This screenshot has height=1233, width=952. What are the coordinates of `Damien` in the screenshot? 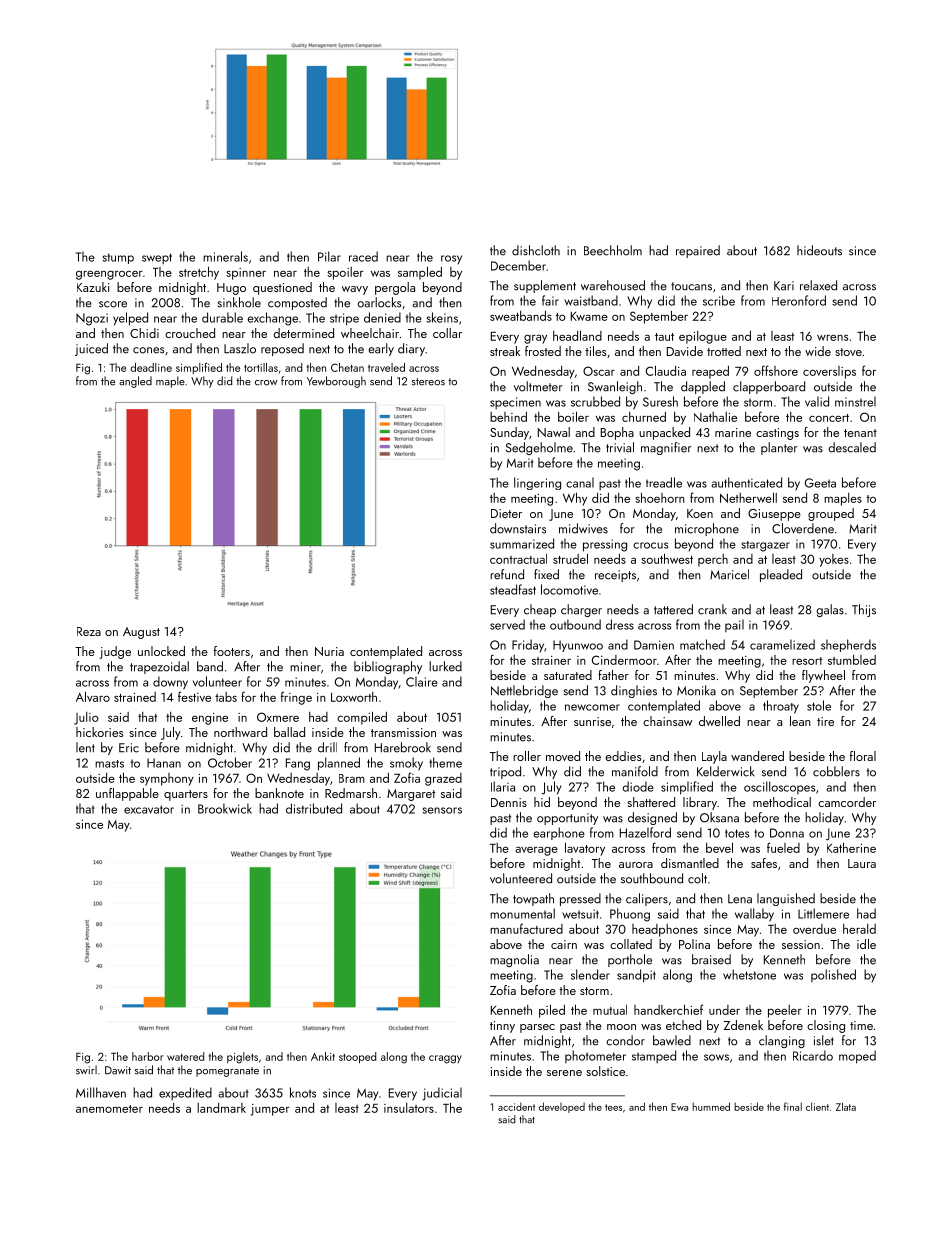 It's located at (654, 645).
